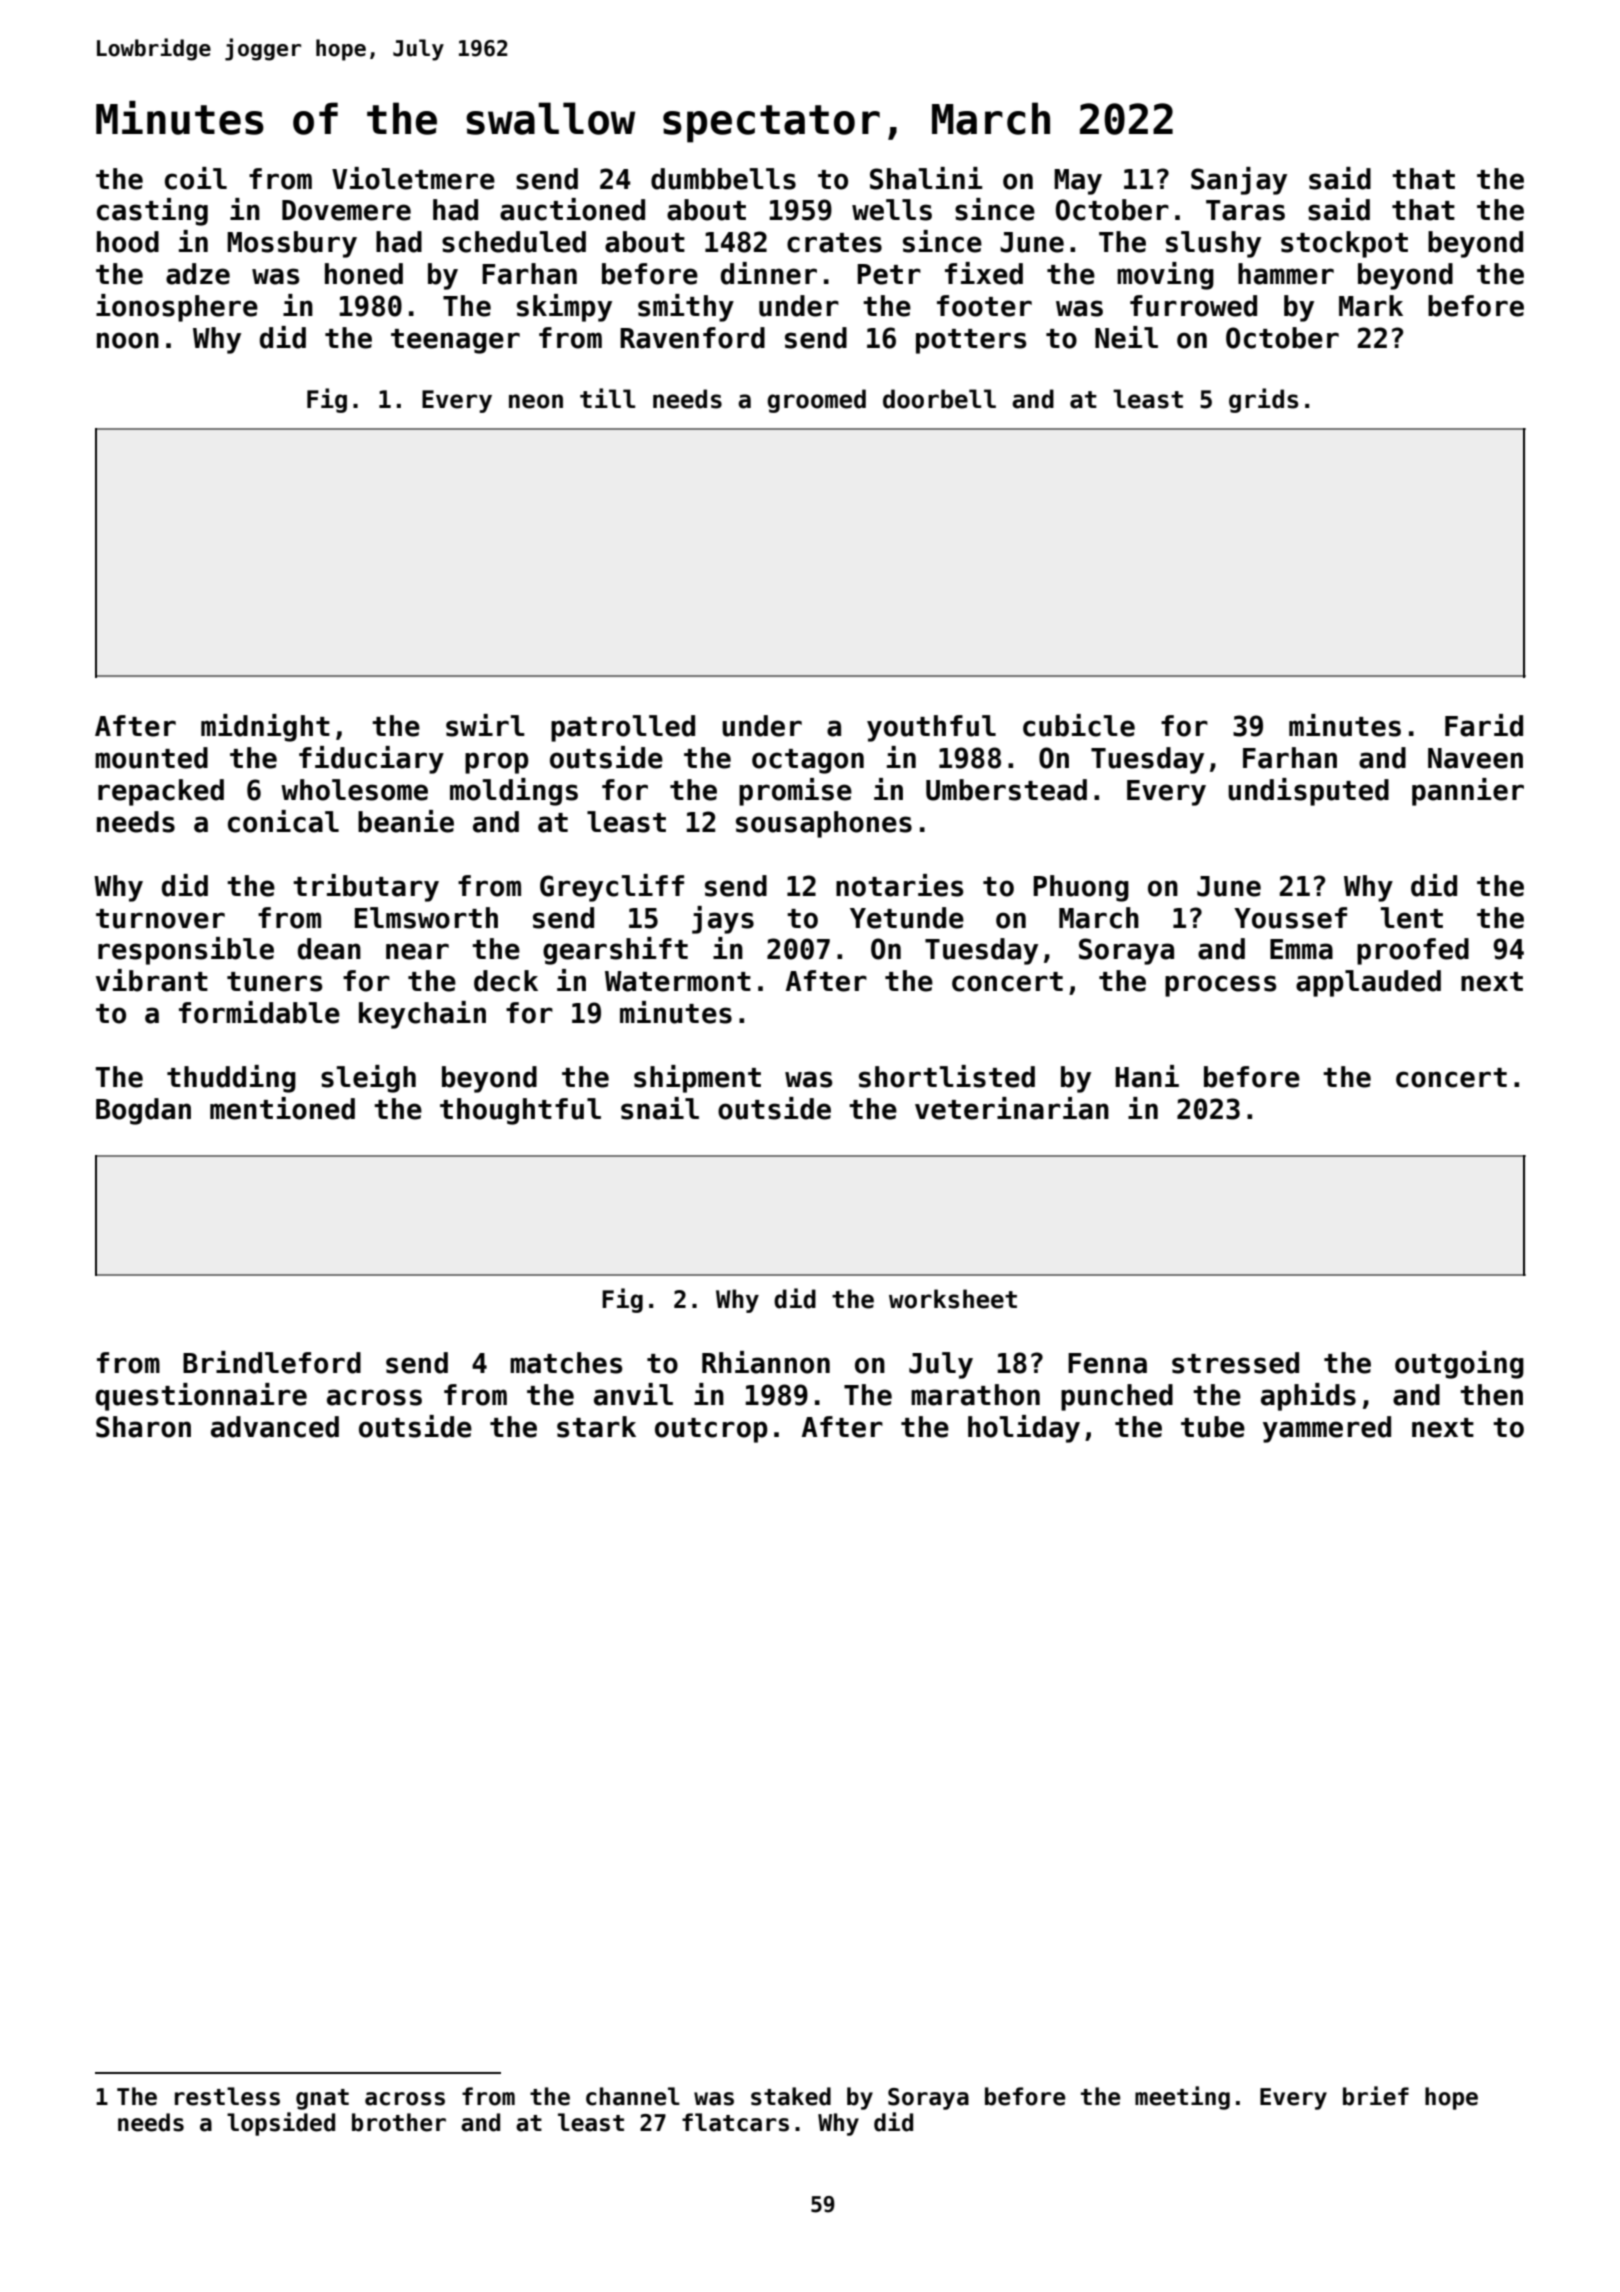 Image resolution: width=1620 pixels, height=2292 pixels. I want to click on midnight, so click(265, 728).
